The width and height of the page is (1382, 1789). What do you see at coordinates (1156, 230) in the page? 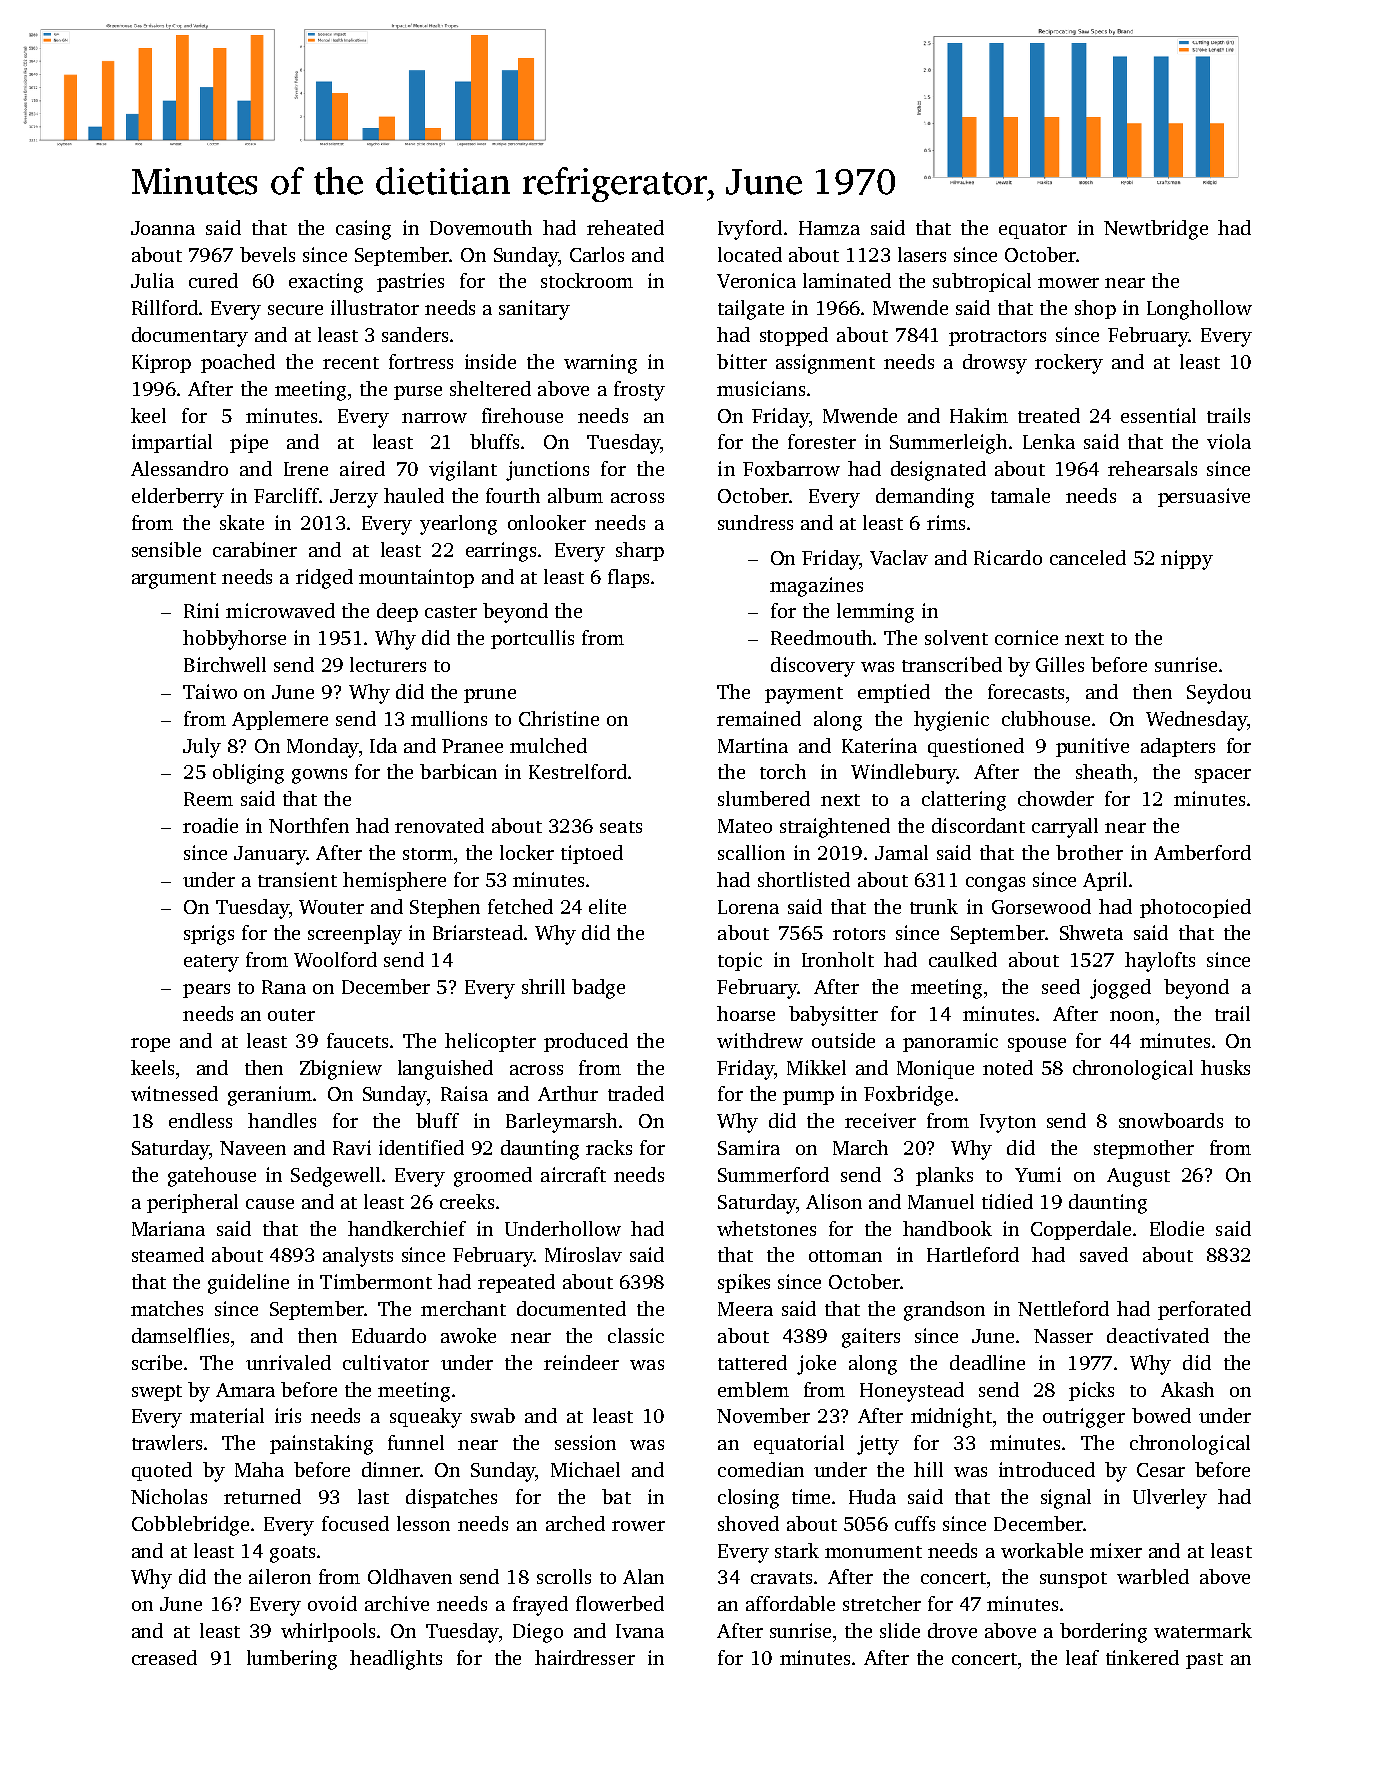
I see `Newtbridge` at bounding box center [1156, 230].
